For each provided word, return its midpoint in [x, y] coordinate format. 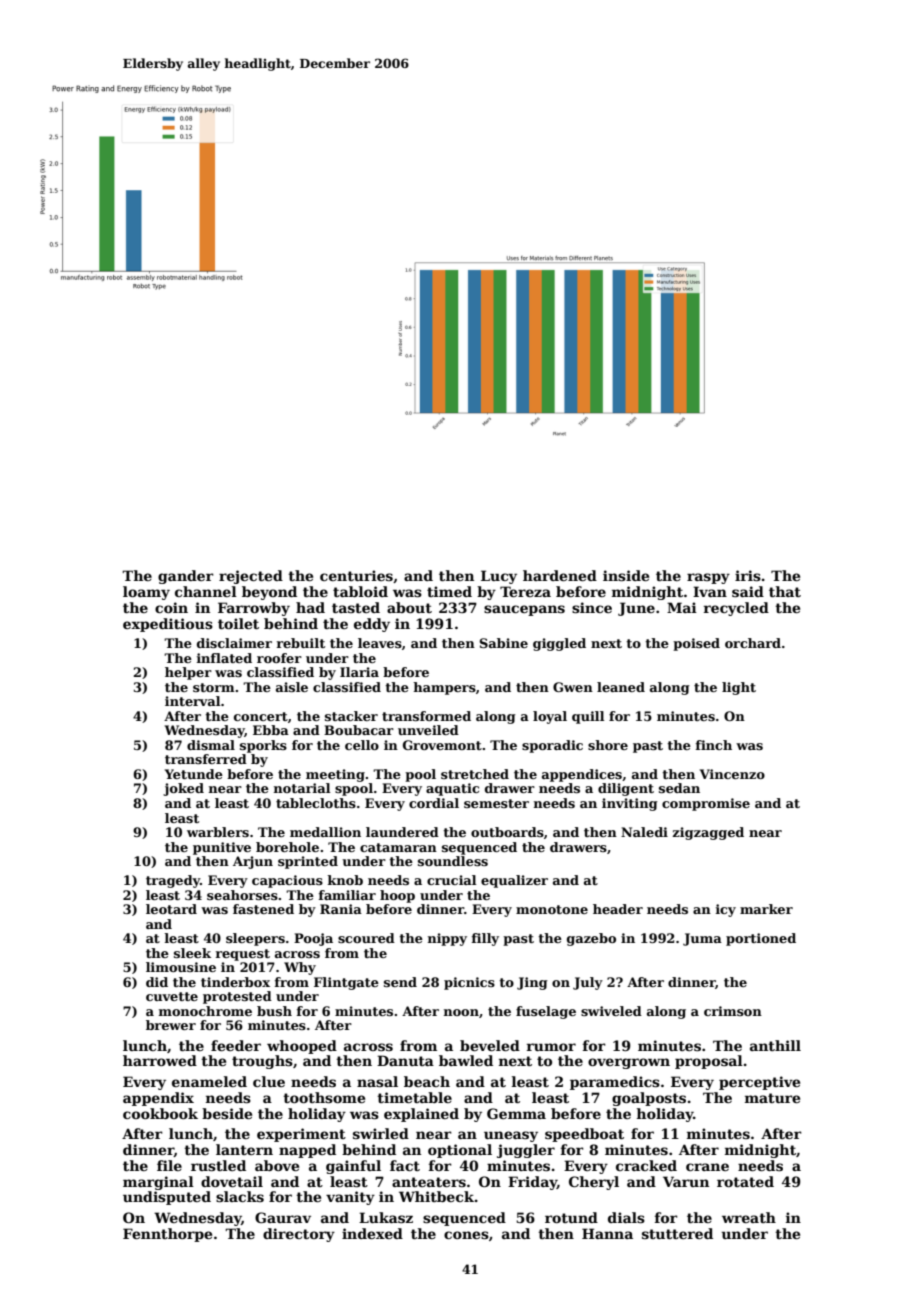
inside [626, 575]
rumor [551, 1047]
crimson [733, 1011]
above [277, 1165]
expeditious [168, 625]
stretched [475, 774]
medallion [325, 832]
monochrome [205, 1011]
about [409, 607]
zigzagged [708, 833]
